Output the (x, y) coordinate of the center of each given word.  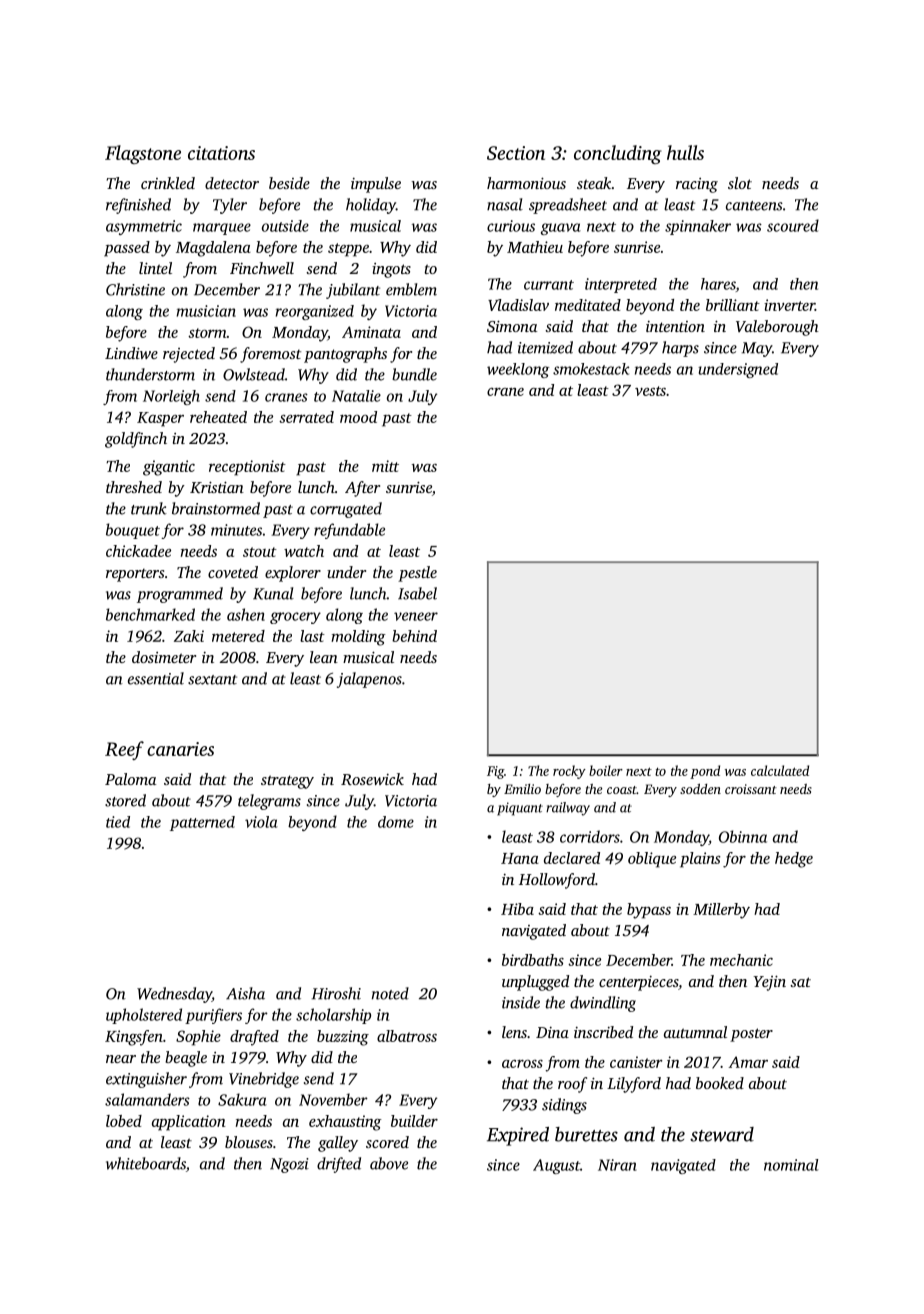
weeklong (518, 370)
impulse (376, 185)
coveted (233, 572)
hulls (685, 152)
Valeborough (777, 328)
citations (221, 153)
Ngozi (289, 1165)
